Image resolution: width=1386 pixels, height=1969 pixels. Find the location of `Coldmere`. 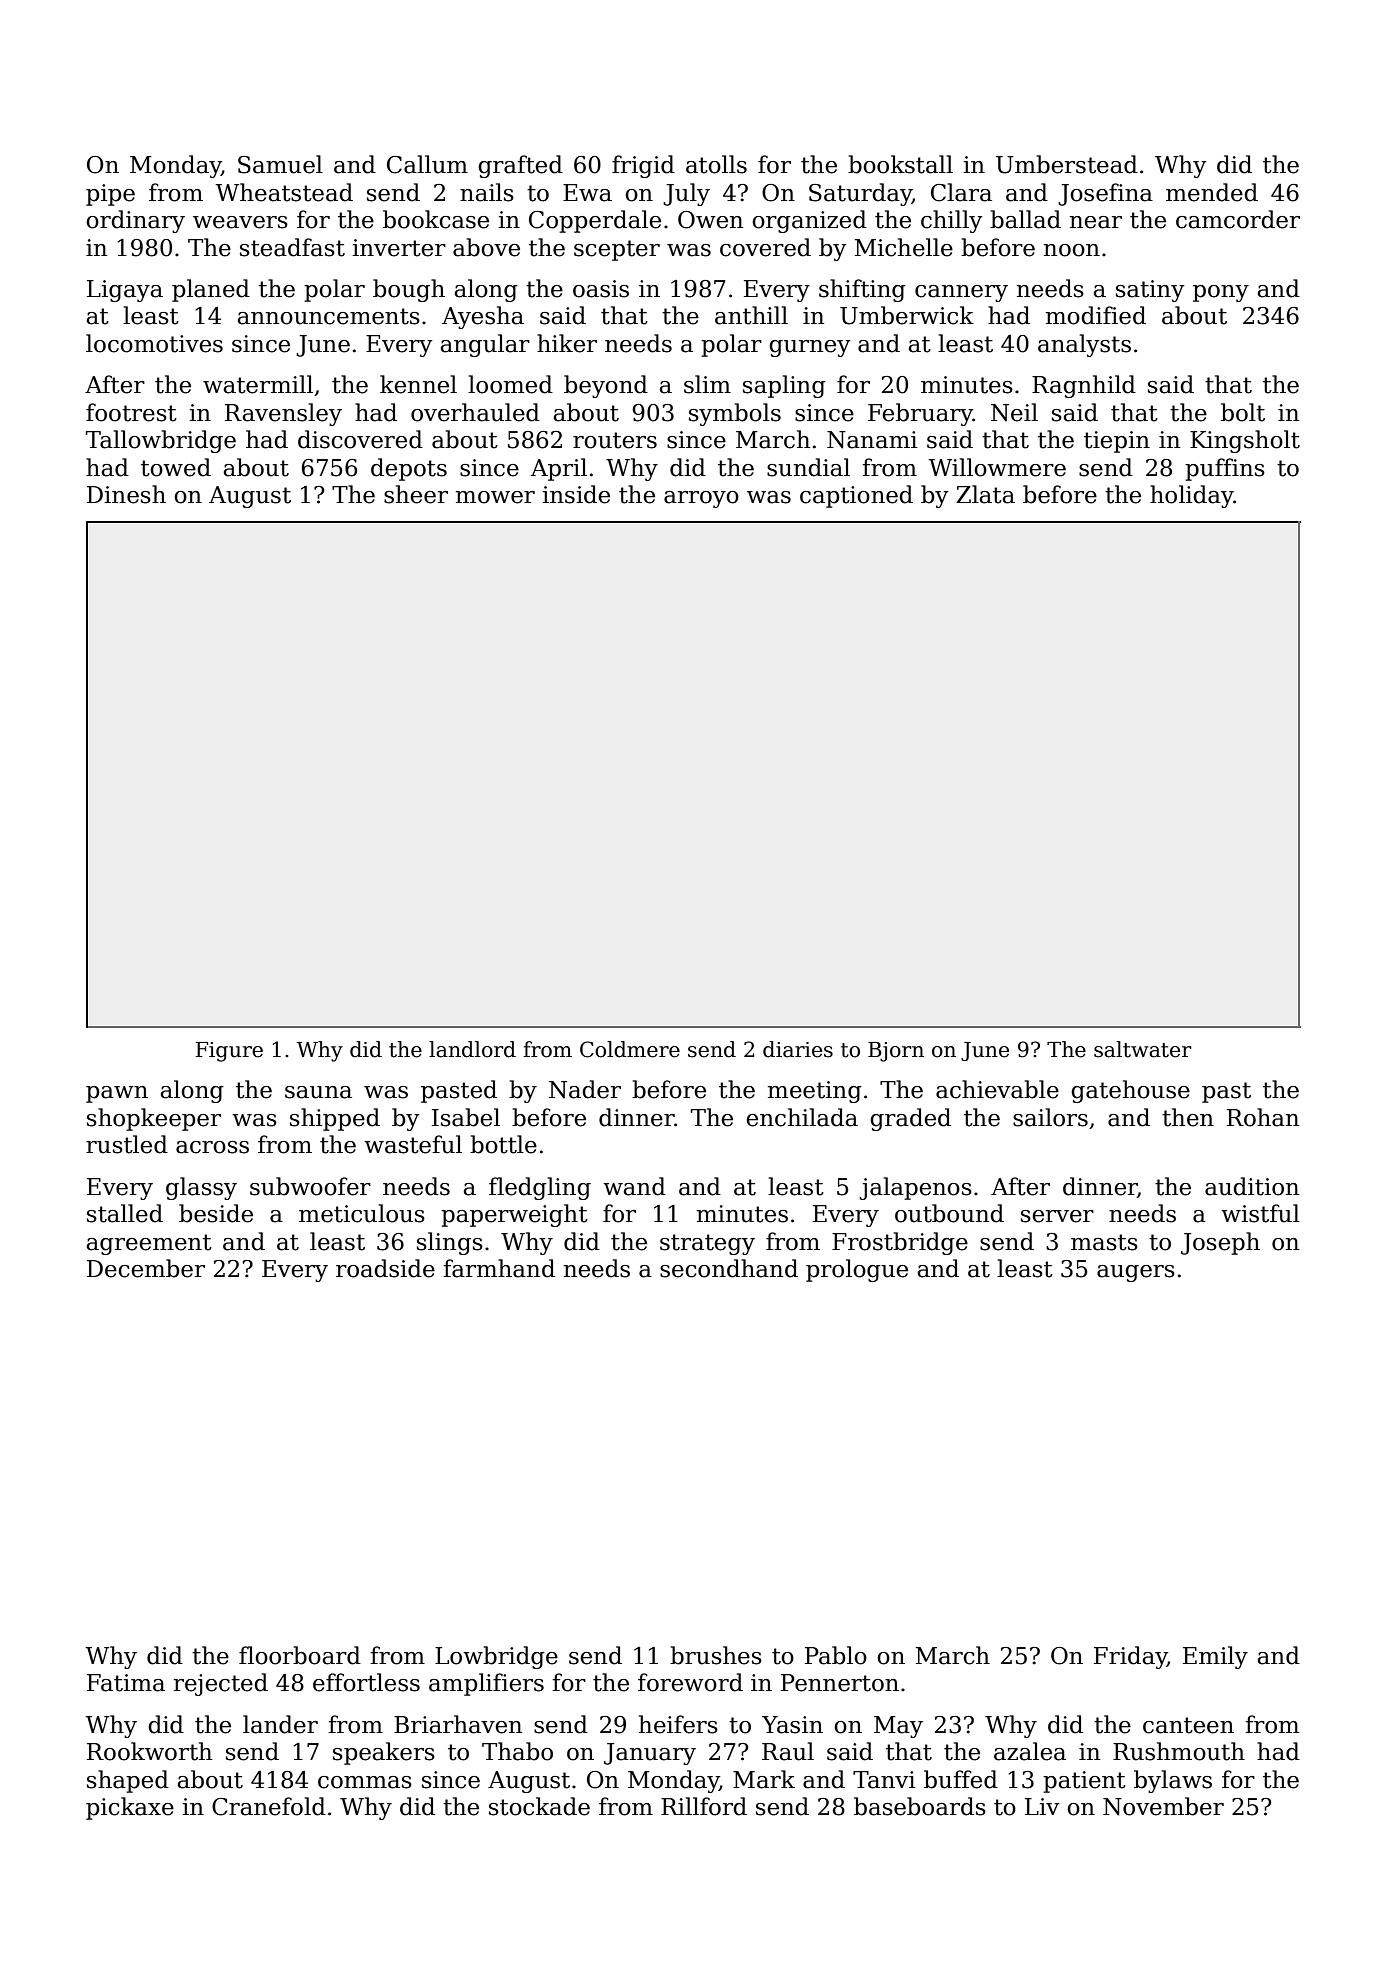

Coldmere is located at coordinates (630, 1049).
